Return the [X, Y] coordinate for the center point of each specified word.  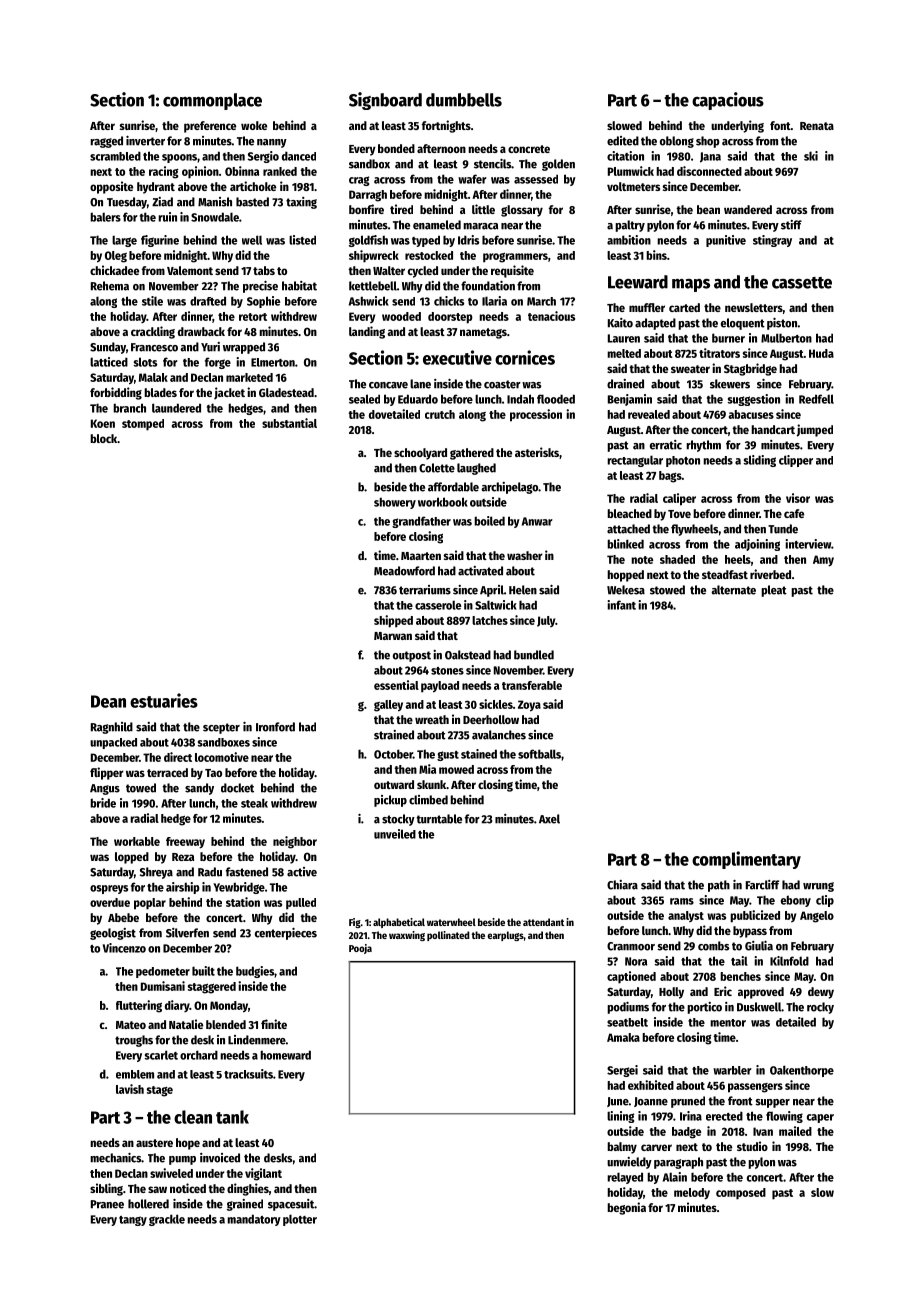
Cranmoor [631, 946]
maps [691, 285]
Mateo [131, 1025]
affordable [453, 487]
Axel [549, 819]
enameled [437, 225]
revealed [649, 414]
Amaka [623, 1037]
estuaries [164, 700]
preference [210, 127]
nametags [483, 333]
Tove [679, 514]
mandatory [254, 1220]
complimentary [746, 860]
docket [237, 788]
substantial [289, 423]
